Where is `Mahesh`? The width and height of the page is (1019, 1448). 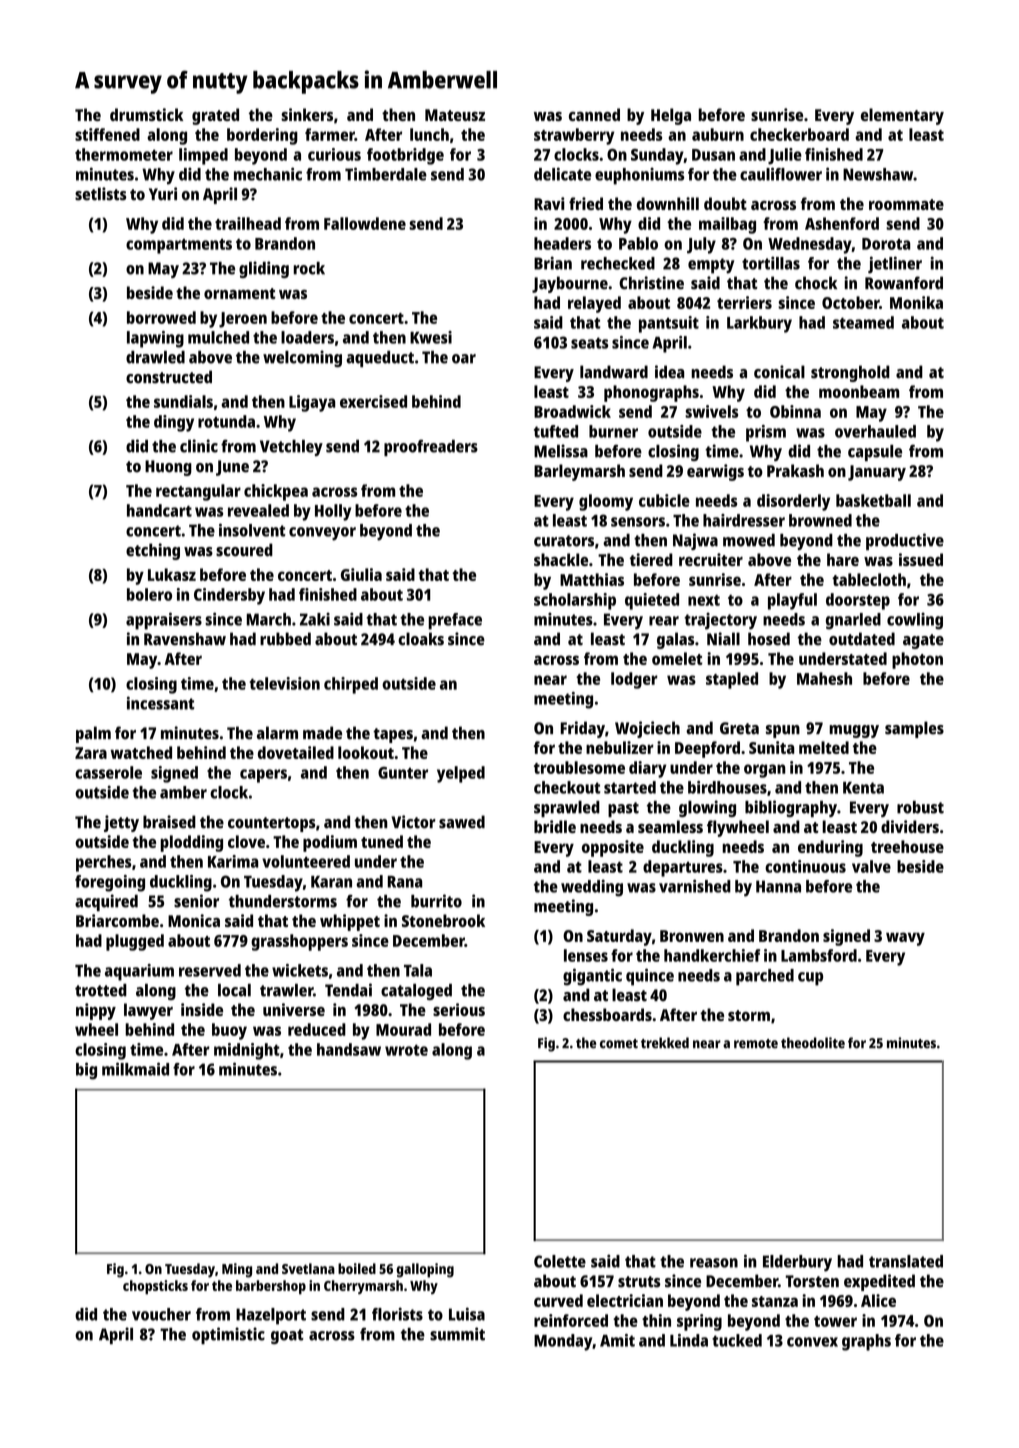 Mahesh is located at coordinates (824, 678).
